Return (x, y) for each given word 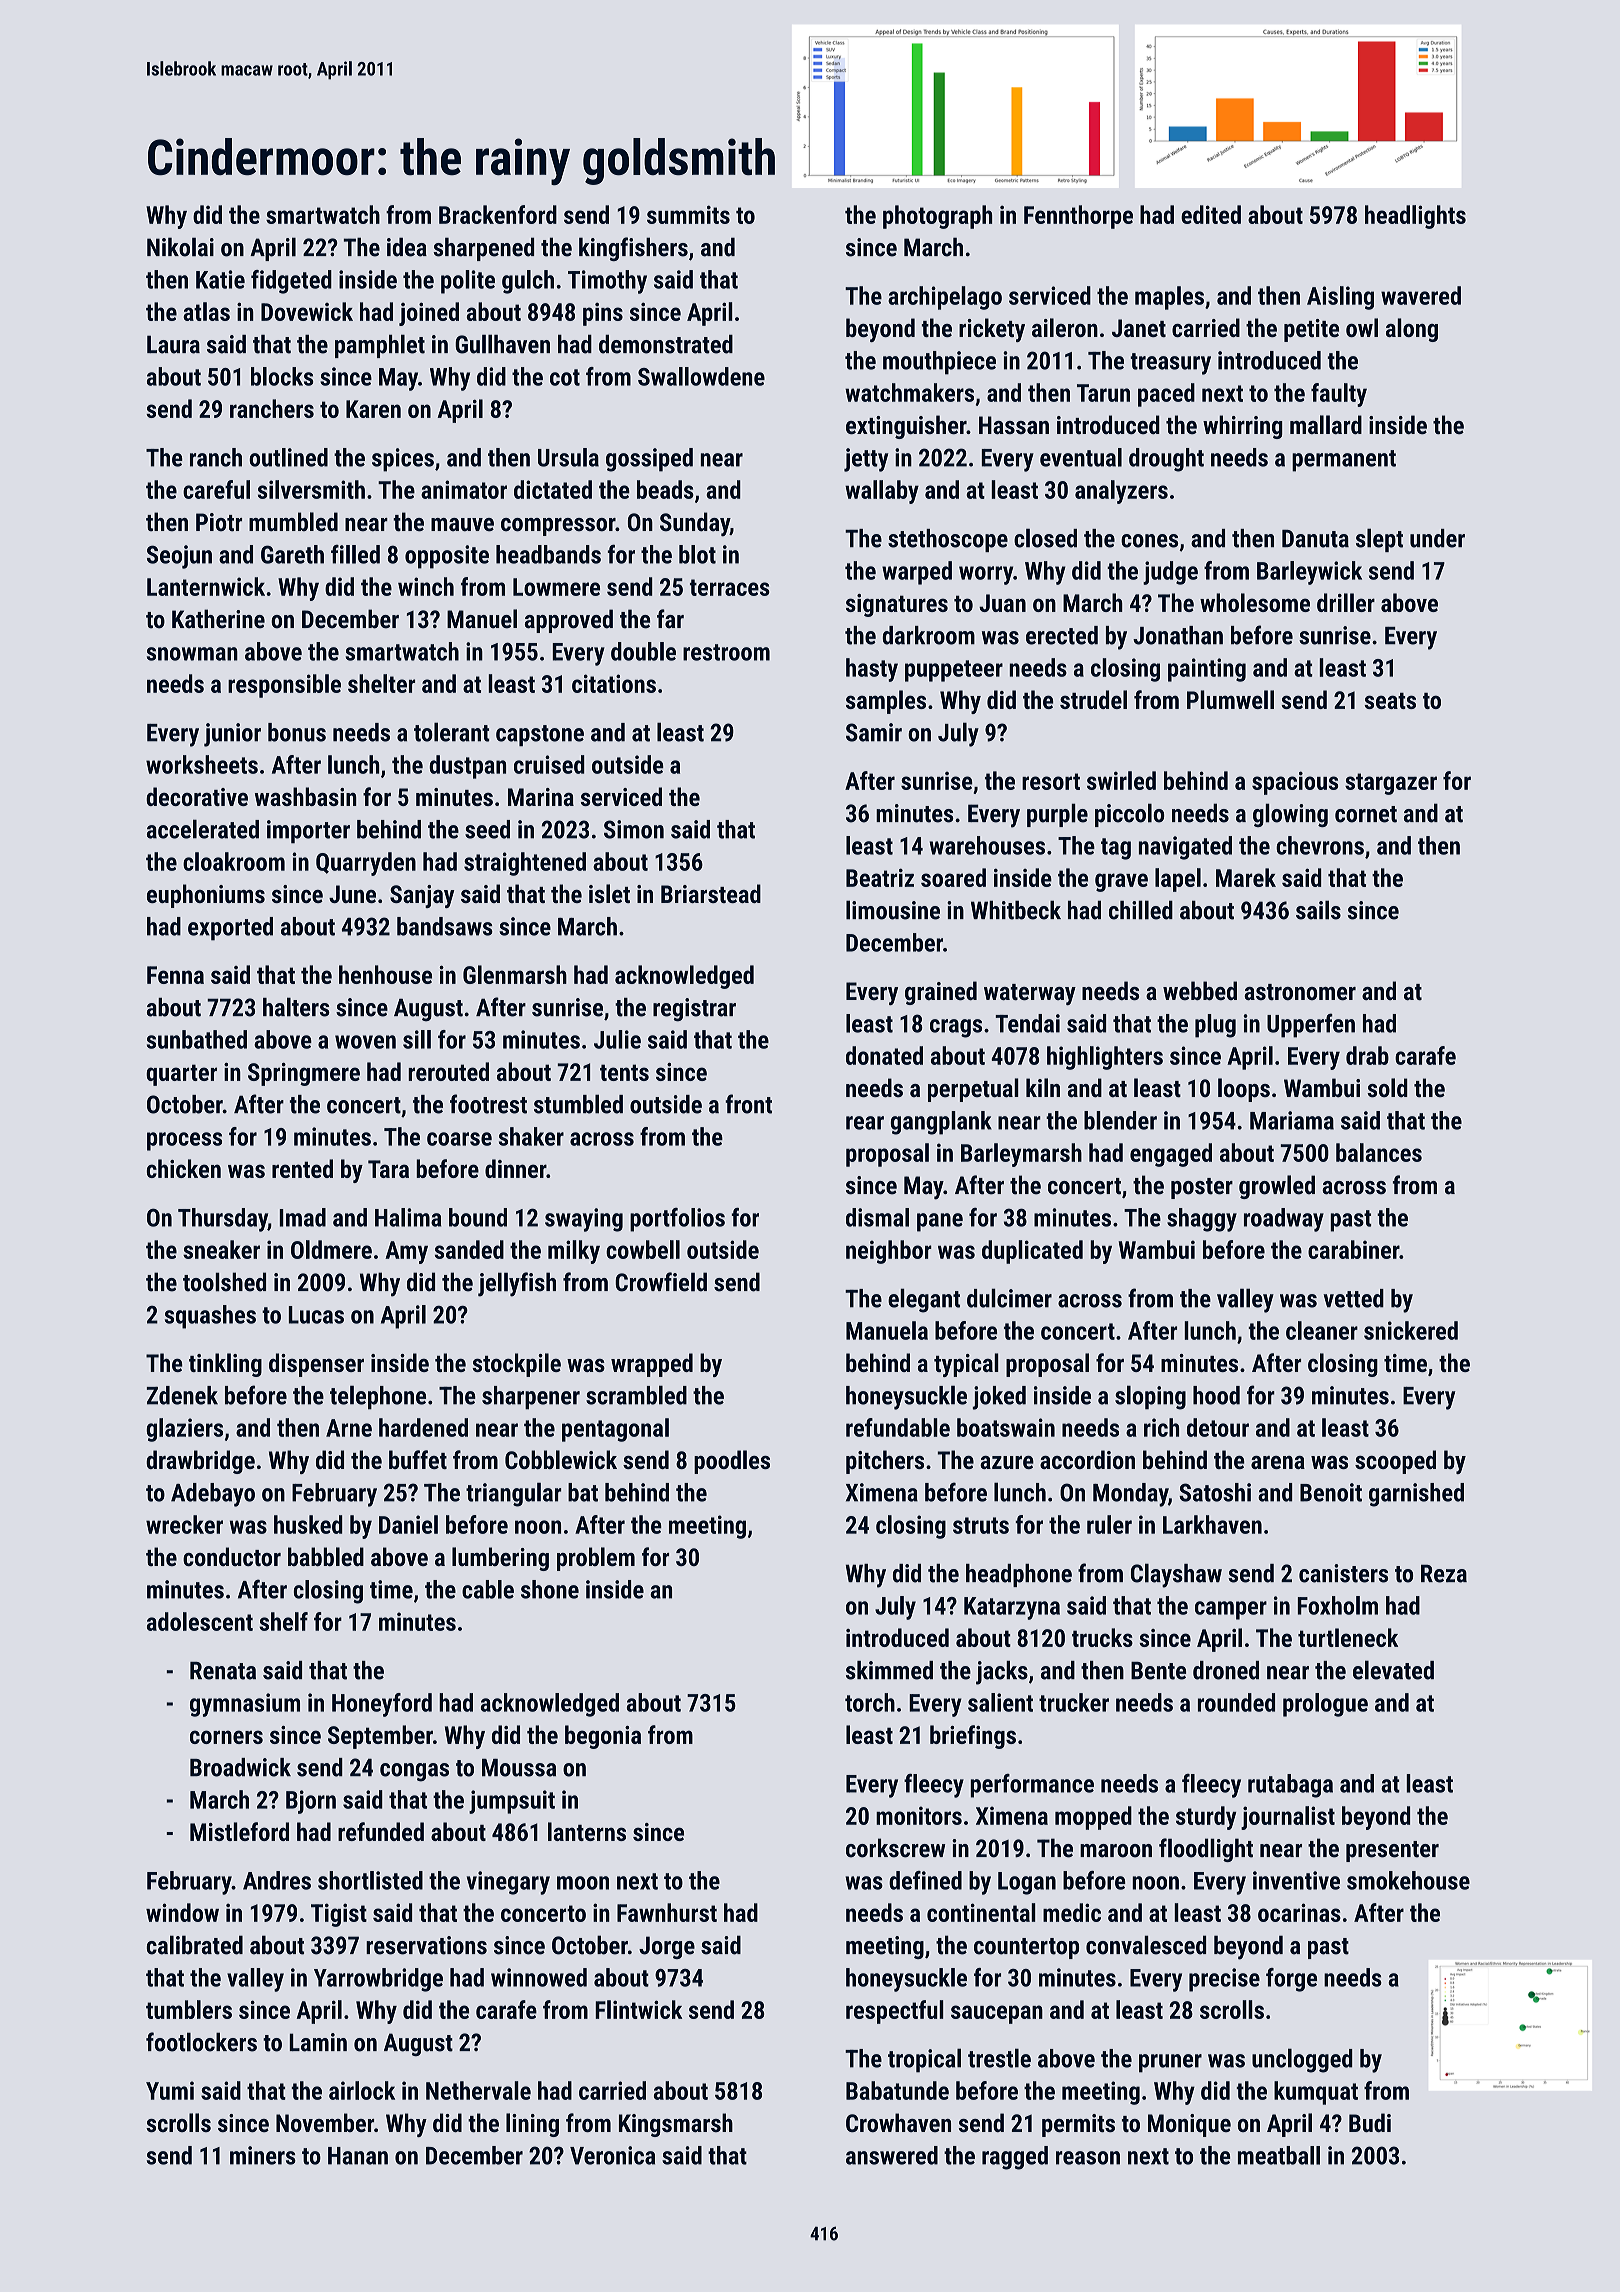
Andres (277, 1880)
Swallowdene (701, 376)
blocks (282, 376)
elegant (924, 1301)
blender (1120, 1120)
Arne (349, 1428)
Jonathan (1178, 635)
